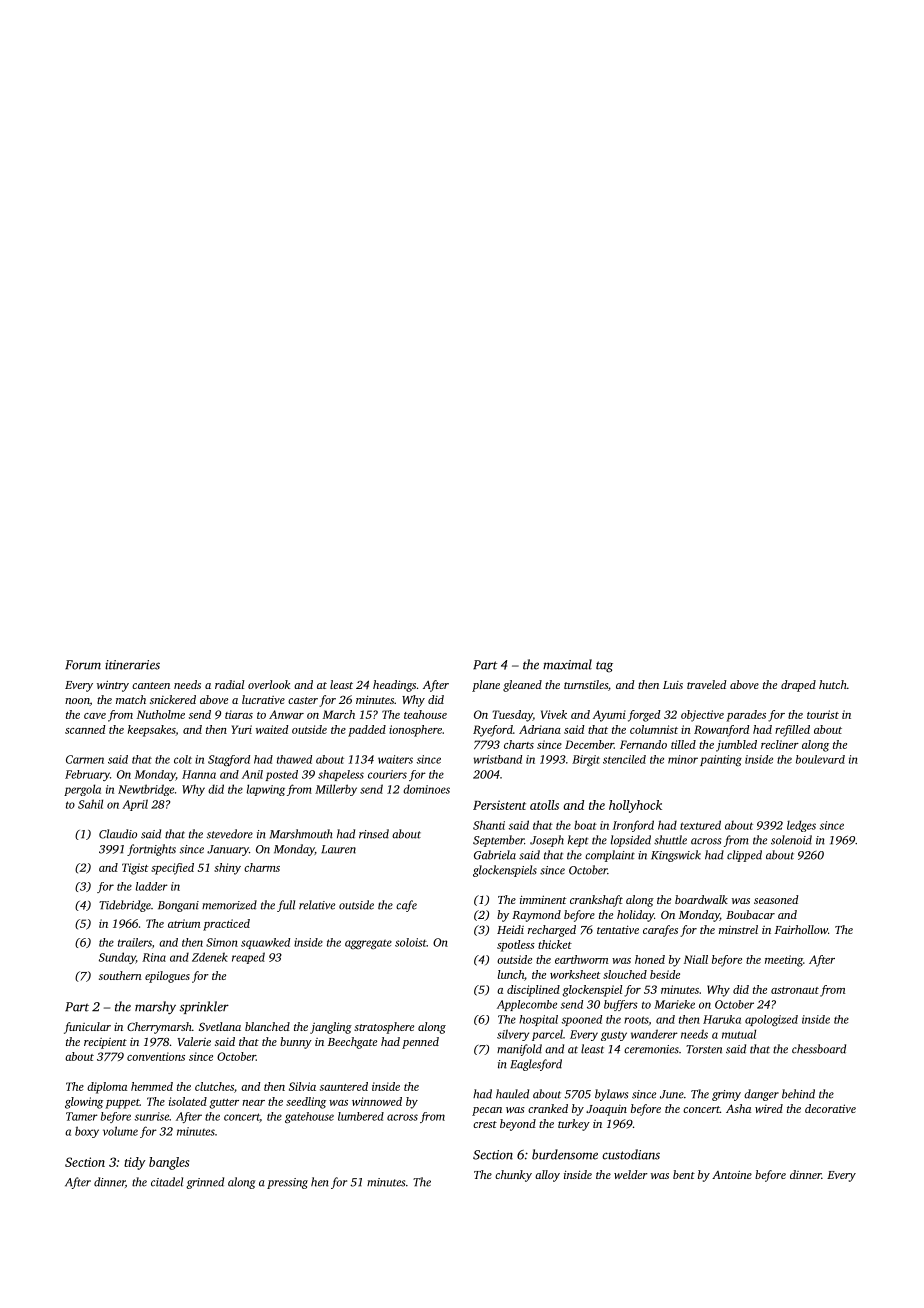  Describe the element at coordinates (721, 760) in the screenshot. I see `painting` at that location.
